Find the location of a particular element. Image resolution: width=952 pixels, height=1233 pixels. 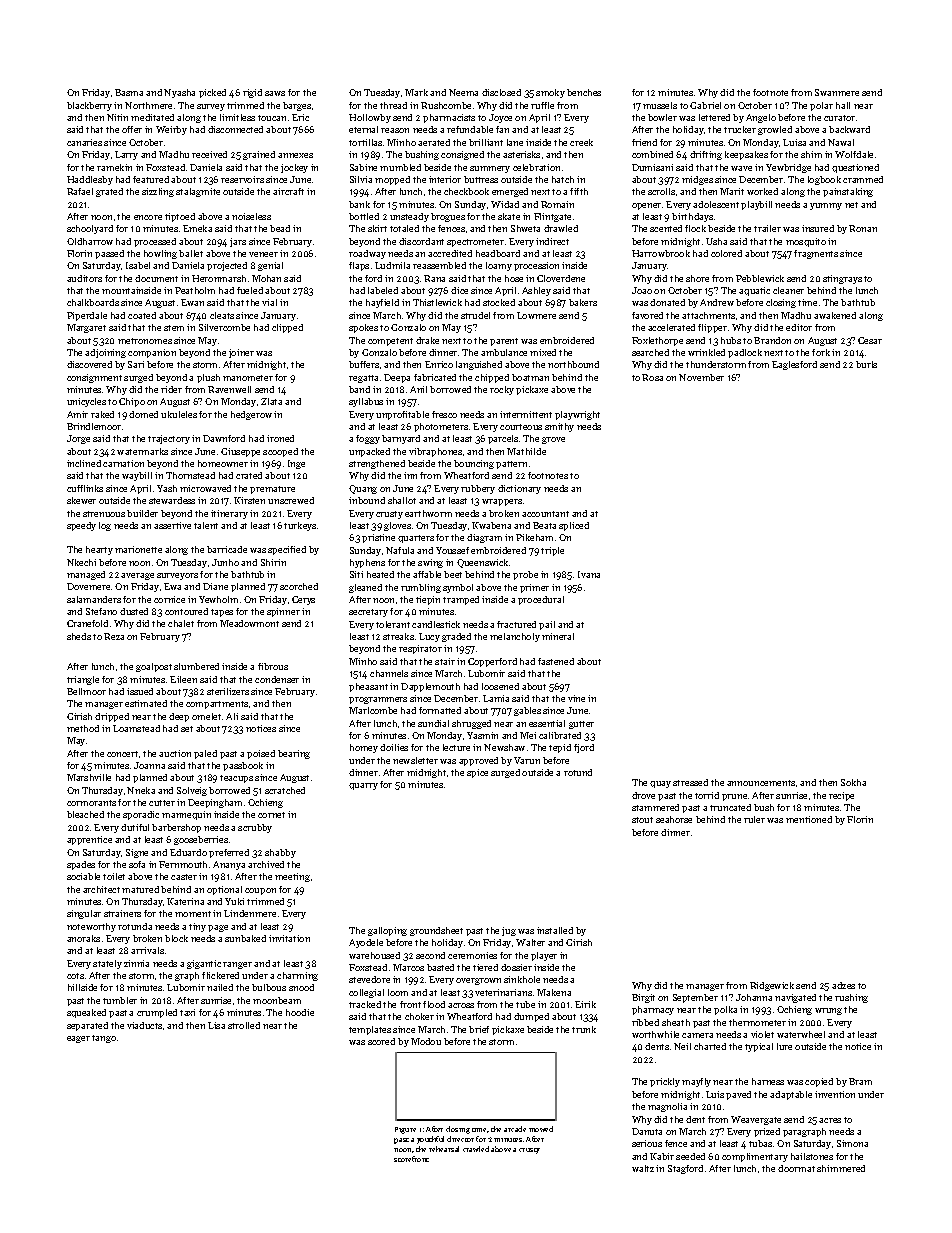

announcements is located at coordinates (761, 783).
